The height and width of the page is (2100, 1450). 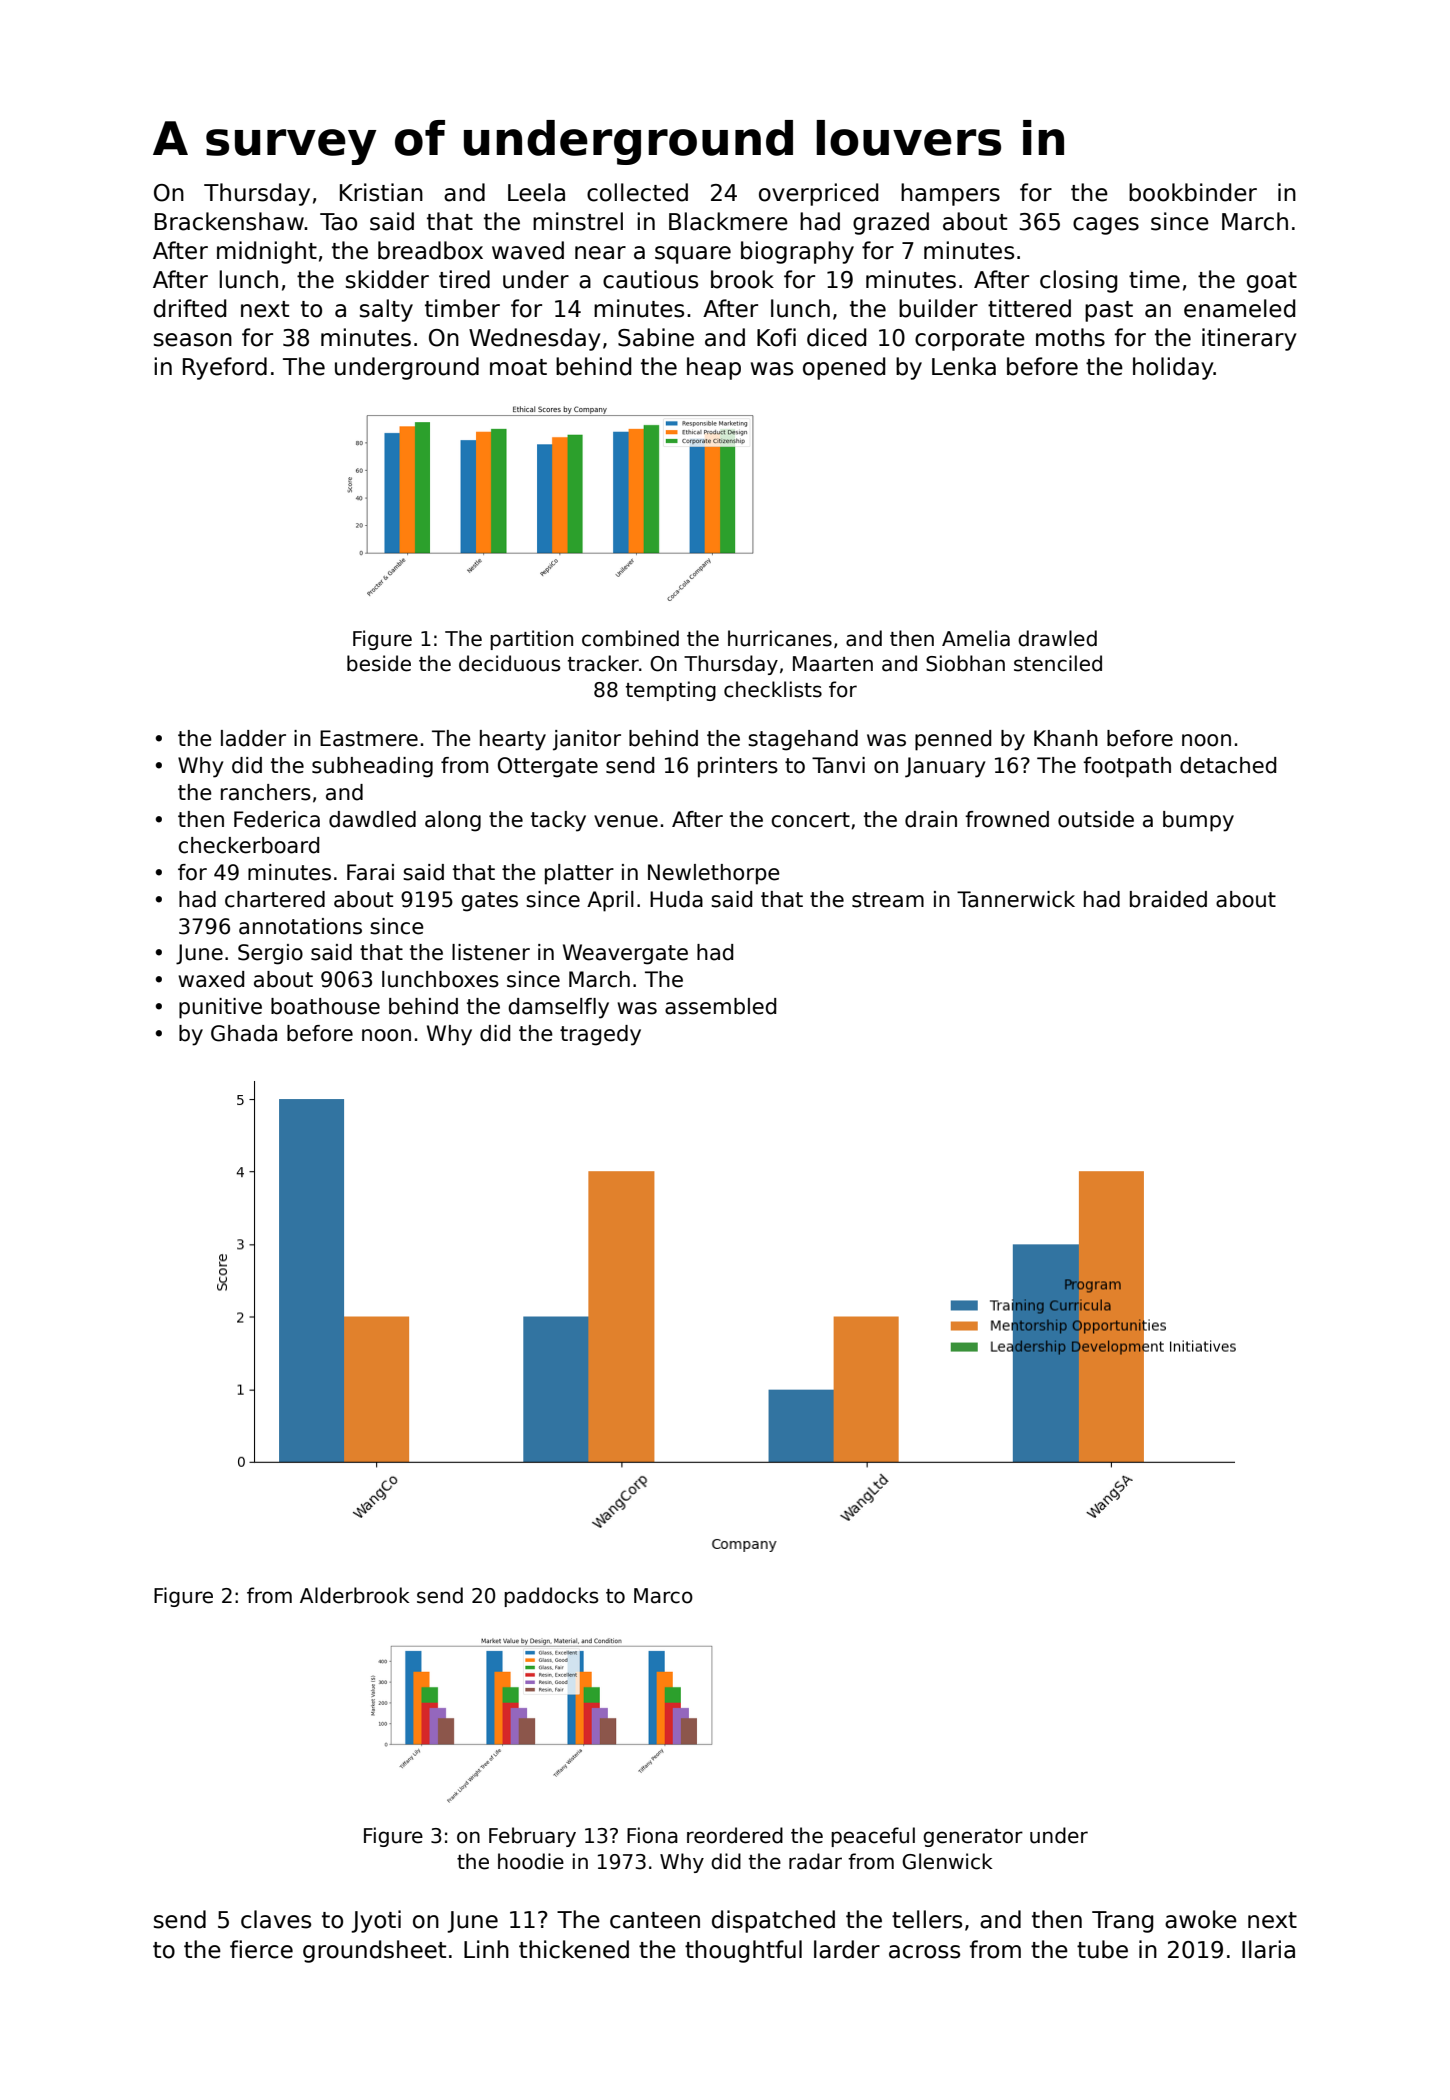 I want to click on paddocks, so click(x=551, y=1597).
